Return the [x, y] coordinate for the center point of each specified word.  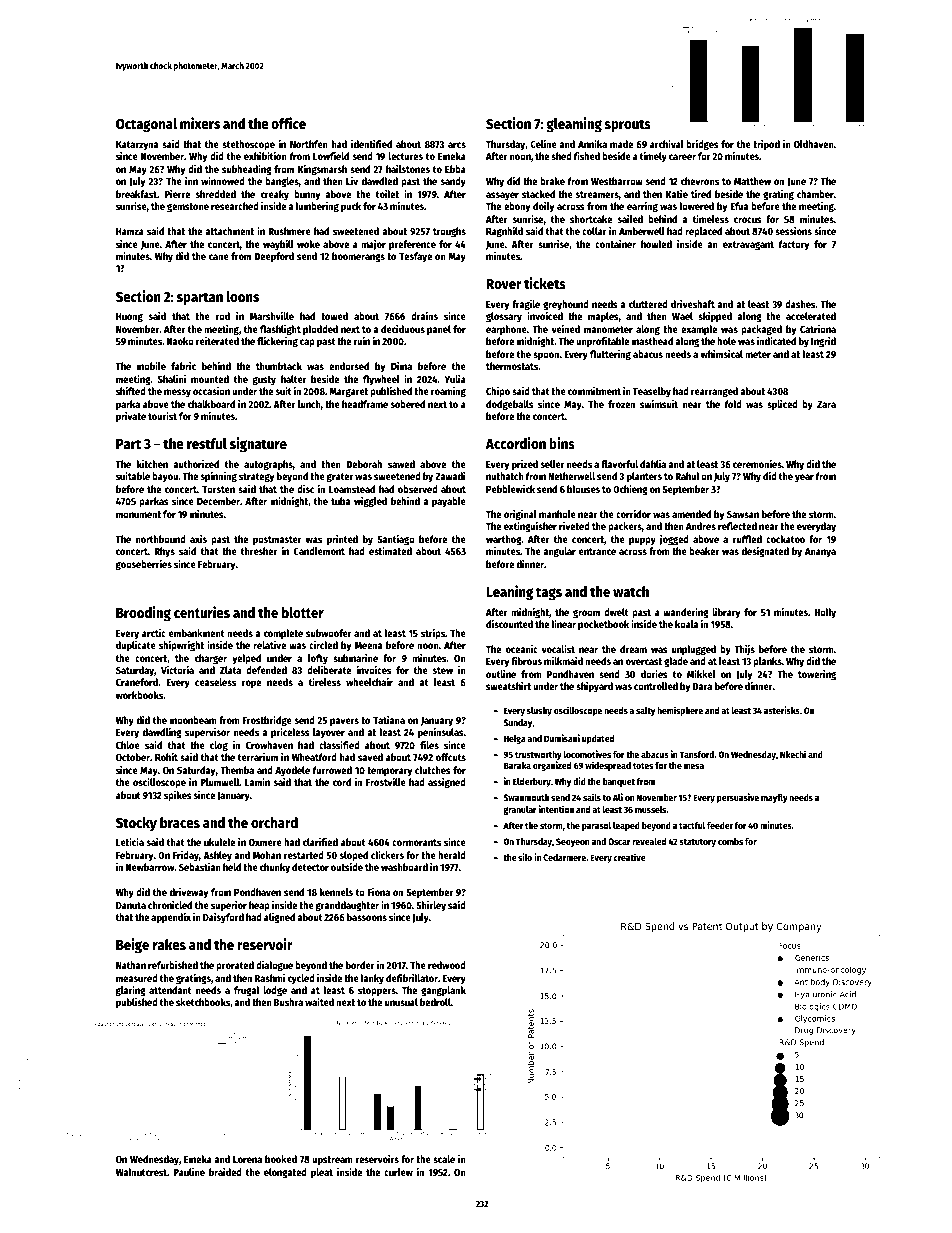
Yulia [455, 379]
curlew [398, 1172]
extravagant [748, 245]
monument [138, 514]
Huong [129, 317]
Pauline [189, 1172]
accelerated [811, 316]
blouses [583, 489]
